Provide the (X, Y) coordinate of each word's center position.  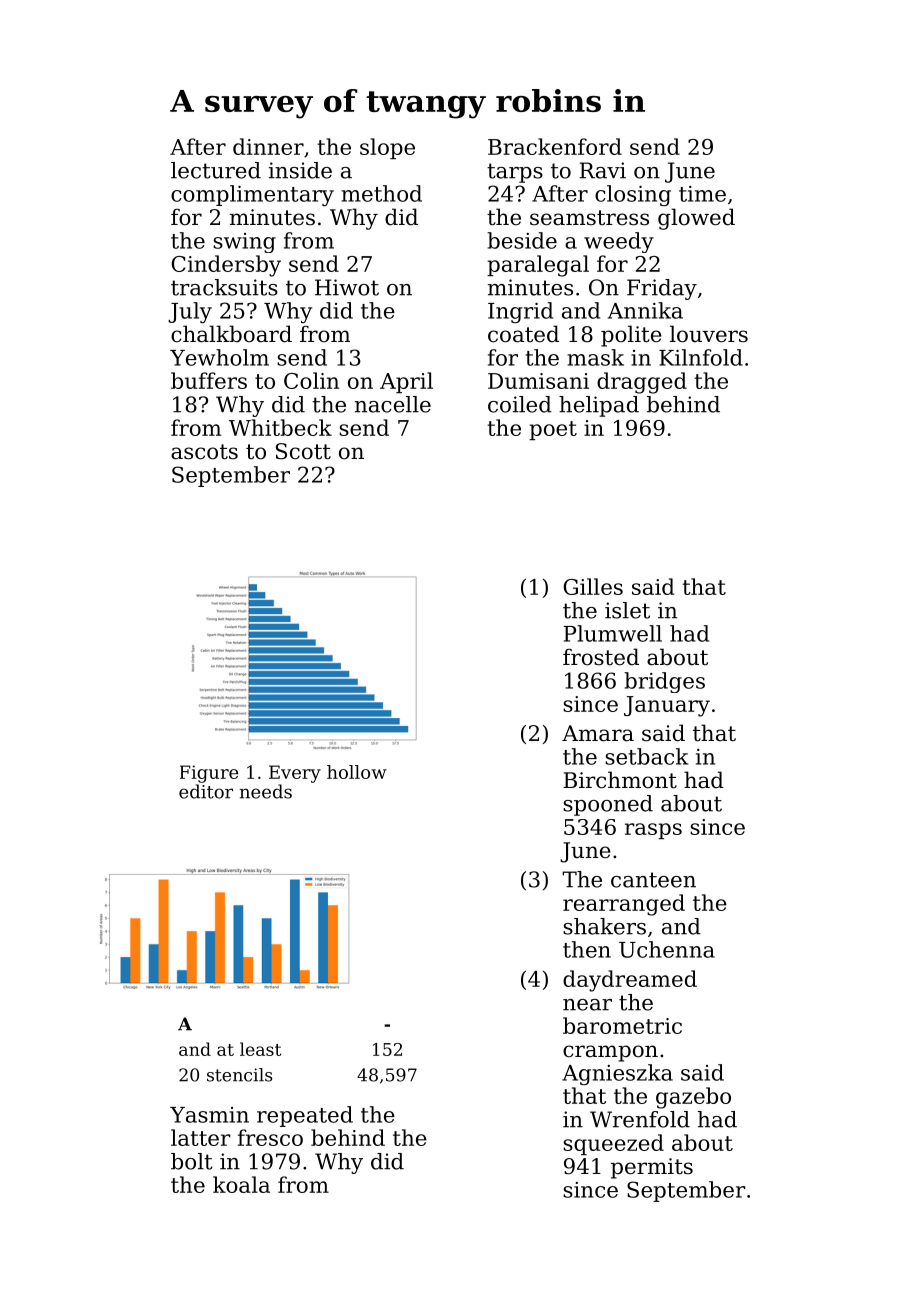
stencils (239, 1075)
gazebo (693, 1098)
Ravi (602, 170)
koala (241, 1184)
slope (387, 148)
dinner (268, 146)
